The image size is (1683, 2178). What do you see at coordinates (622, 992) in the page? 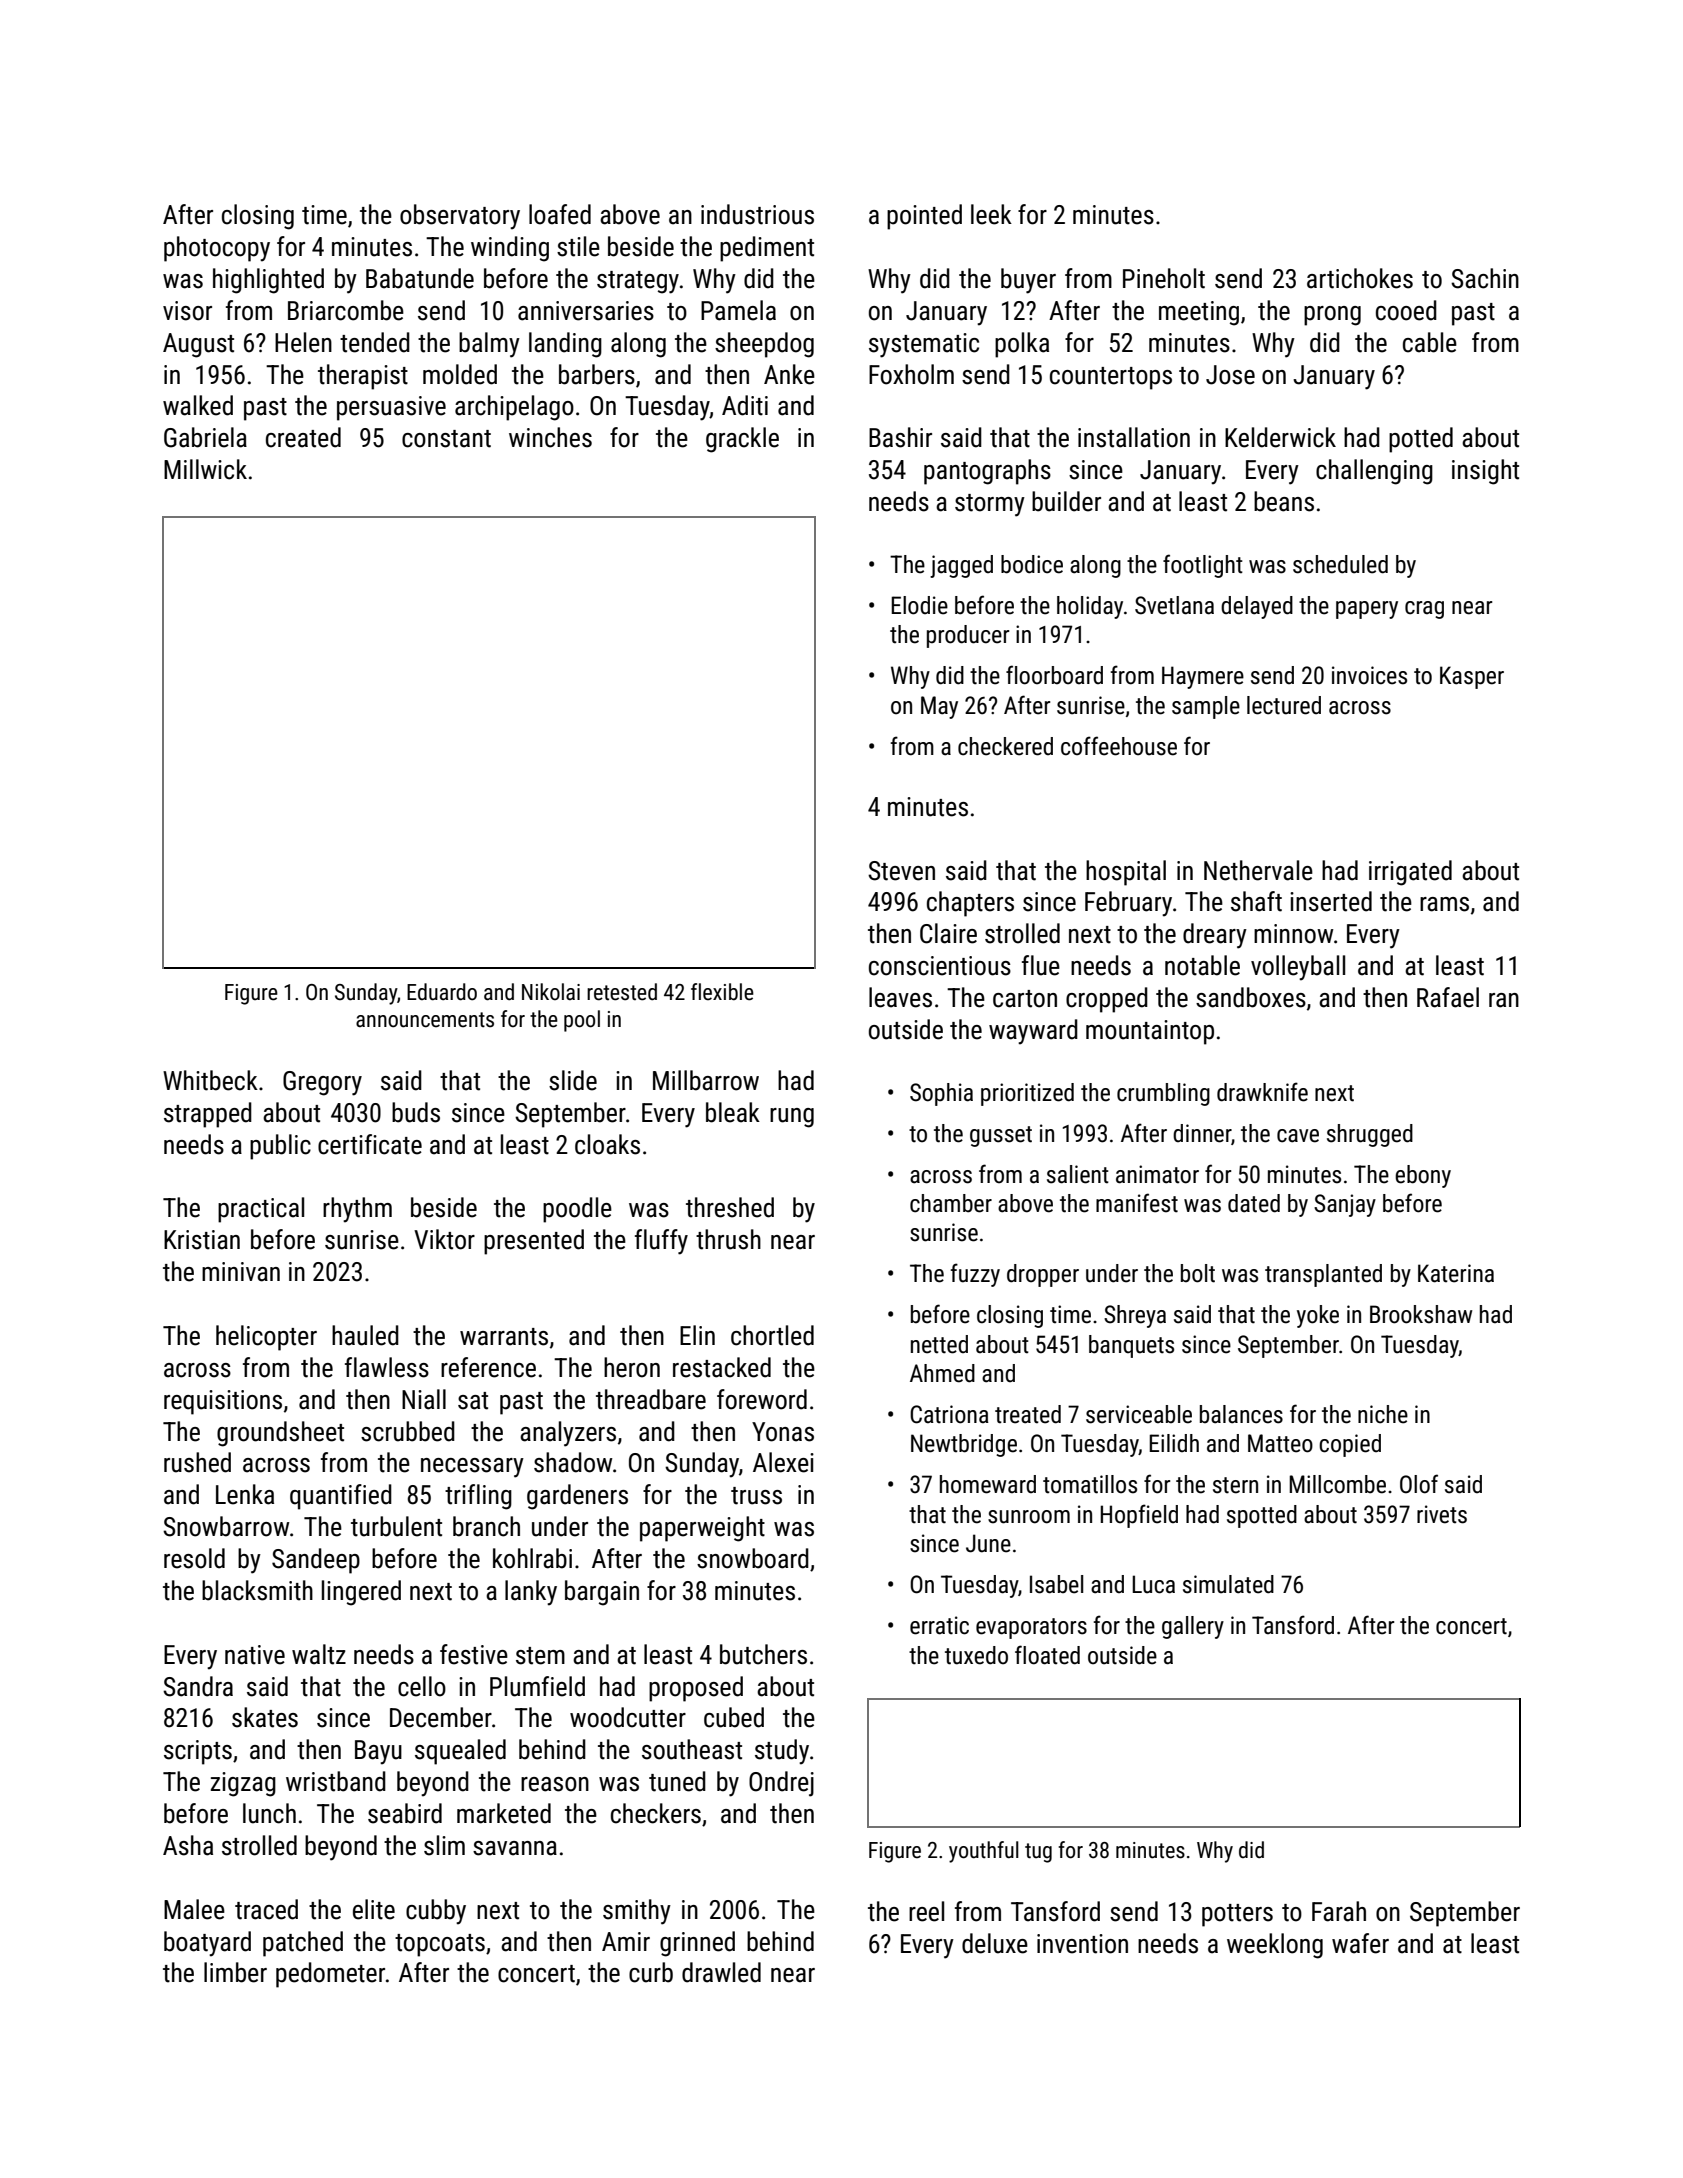
I see `retested` at bounding box center [622, 992].
